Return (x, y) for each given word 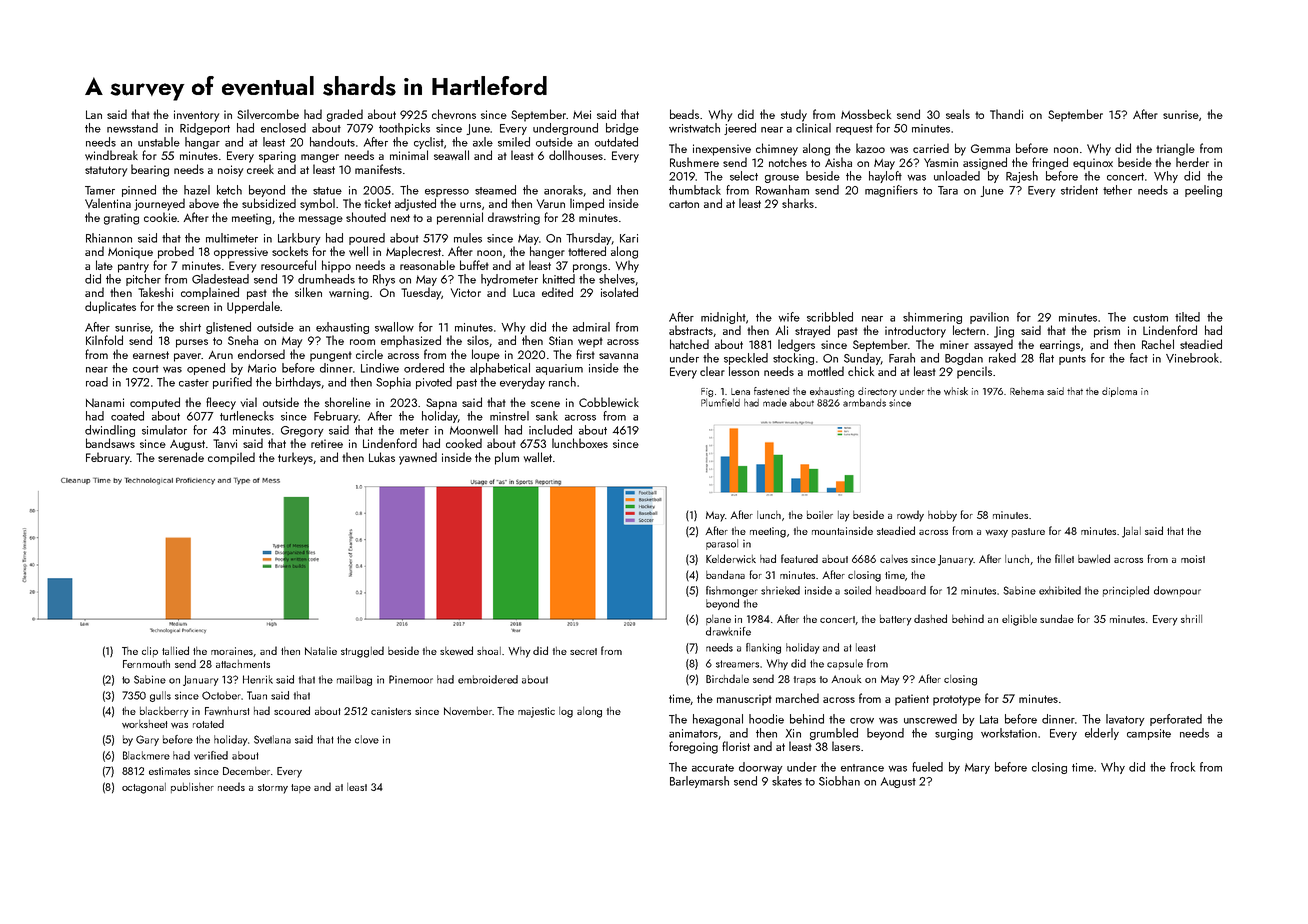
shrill (1191, 619)
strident (1079, 190)
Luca (524, 292)
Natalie (321, 651)
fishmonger (732, 591)
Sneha (243, 340)
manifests (378, 169)
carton (684, 204)
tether (1117, 190)
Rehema (1027, 391)
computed (155, 403)
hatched (689, 344)
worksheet (145, 724)
